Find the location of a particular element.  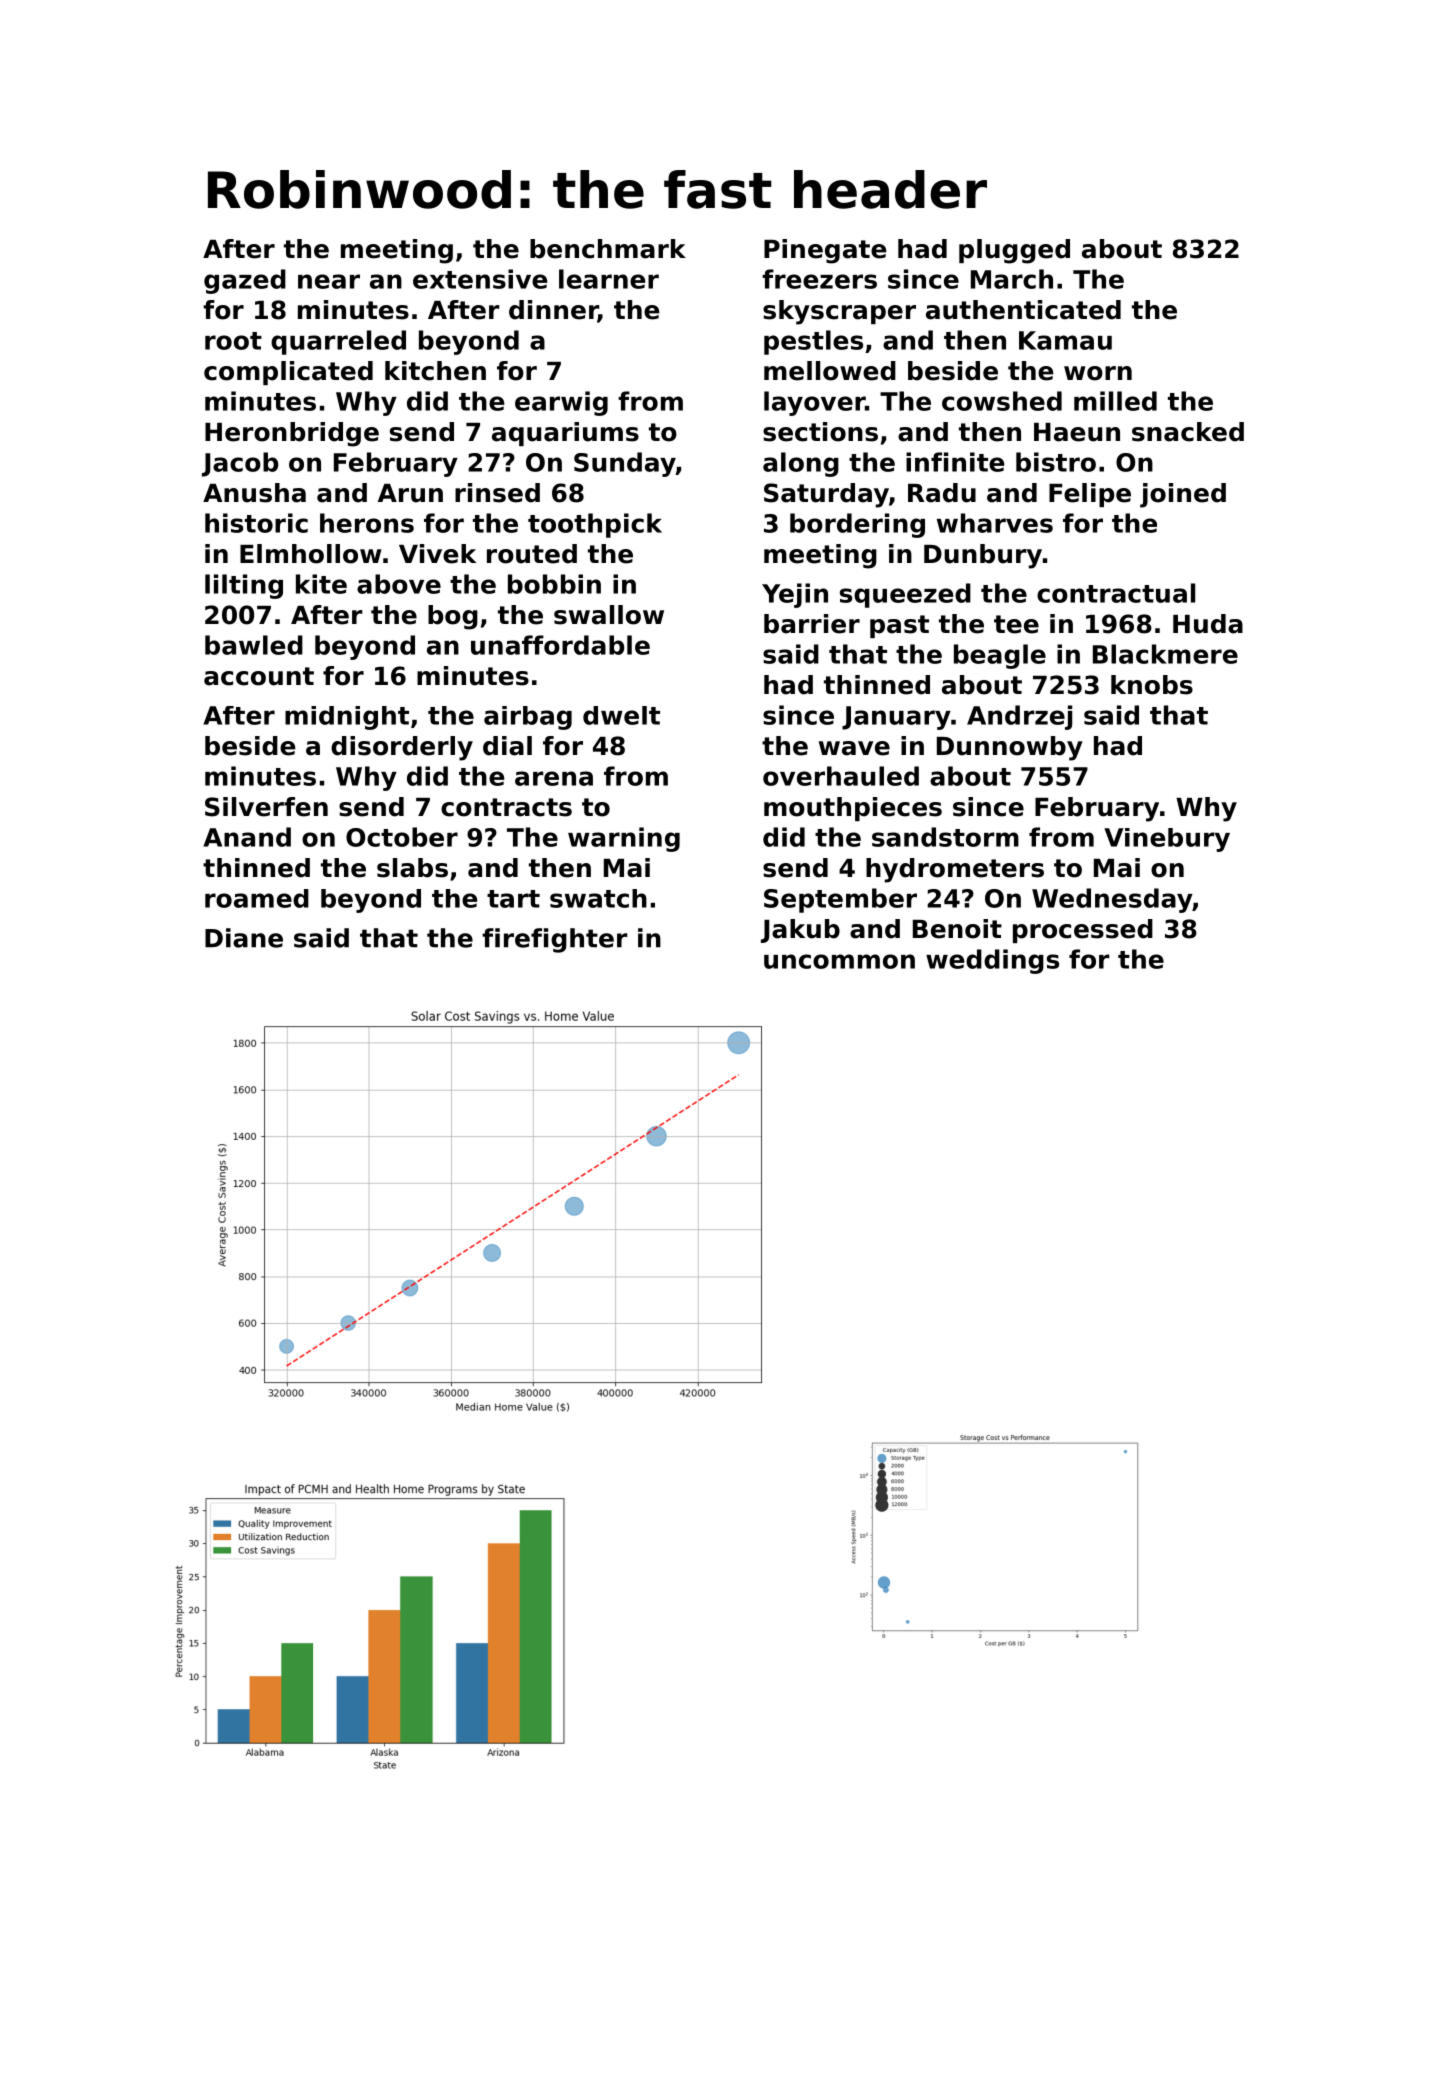

tee is located at coordinates (1016, 624).
